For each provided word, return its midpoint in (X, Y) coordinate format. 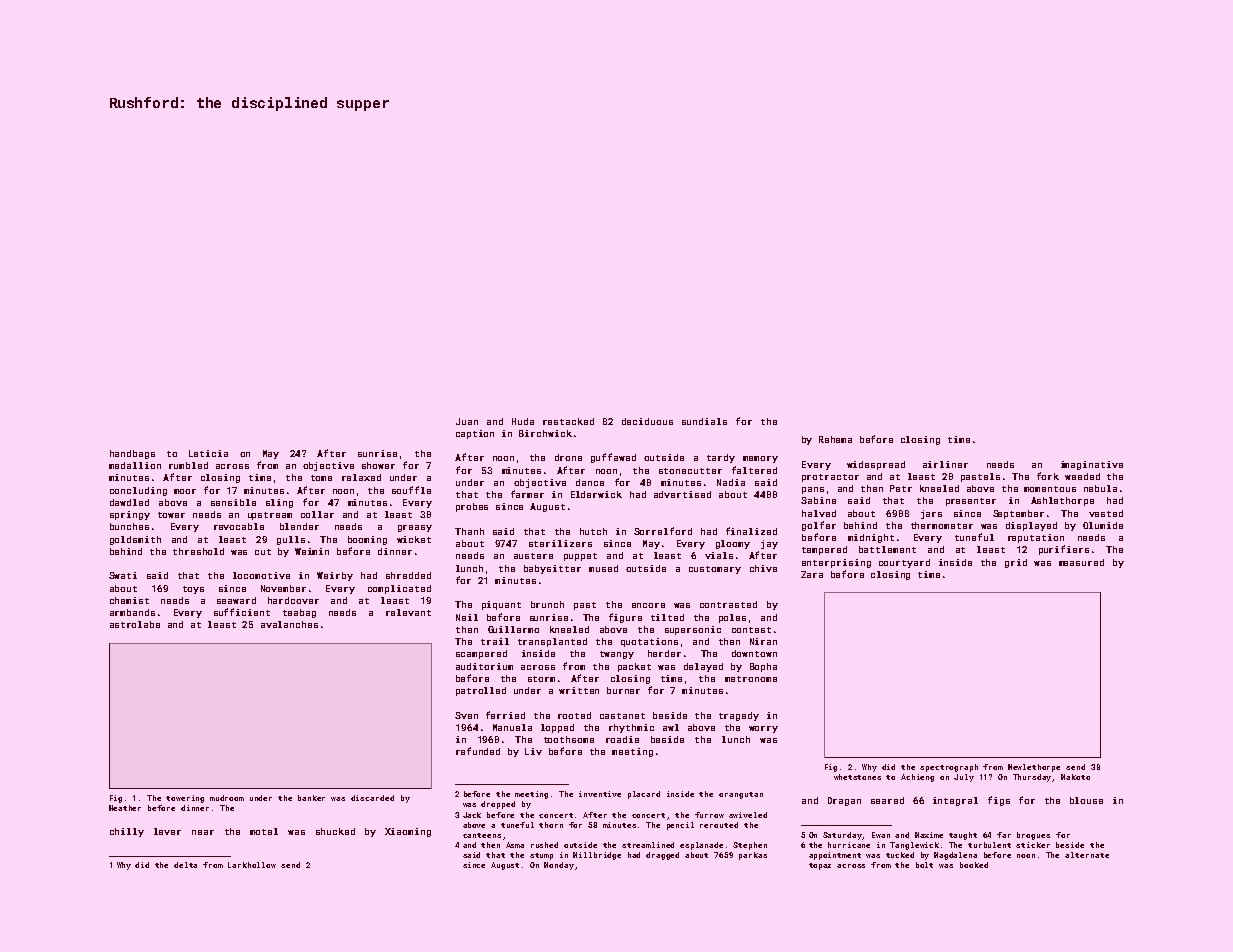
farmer (527, 494)
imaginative (1092, 465)
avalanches (289, 624)
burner (623, 690)
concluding (138, 491)
